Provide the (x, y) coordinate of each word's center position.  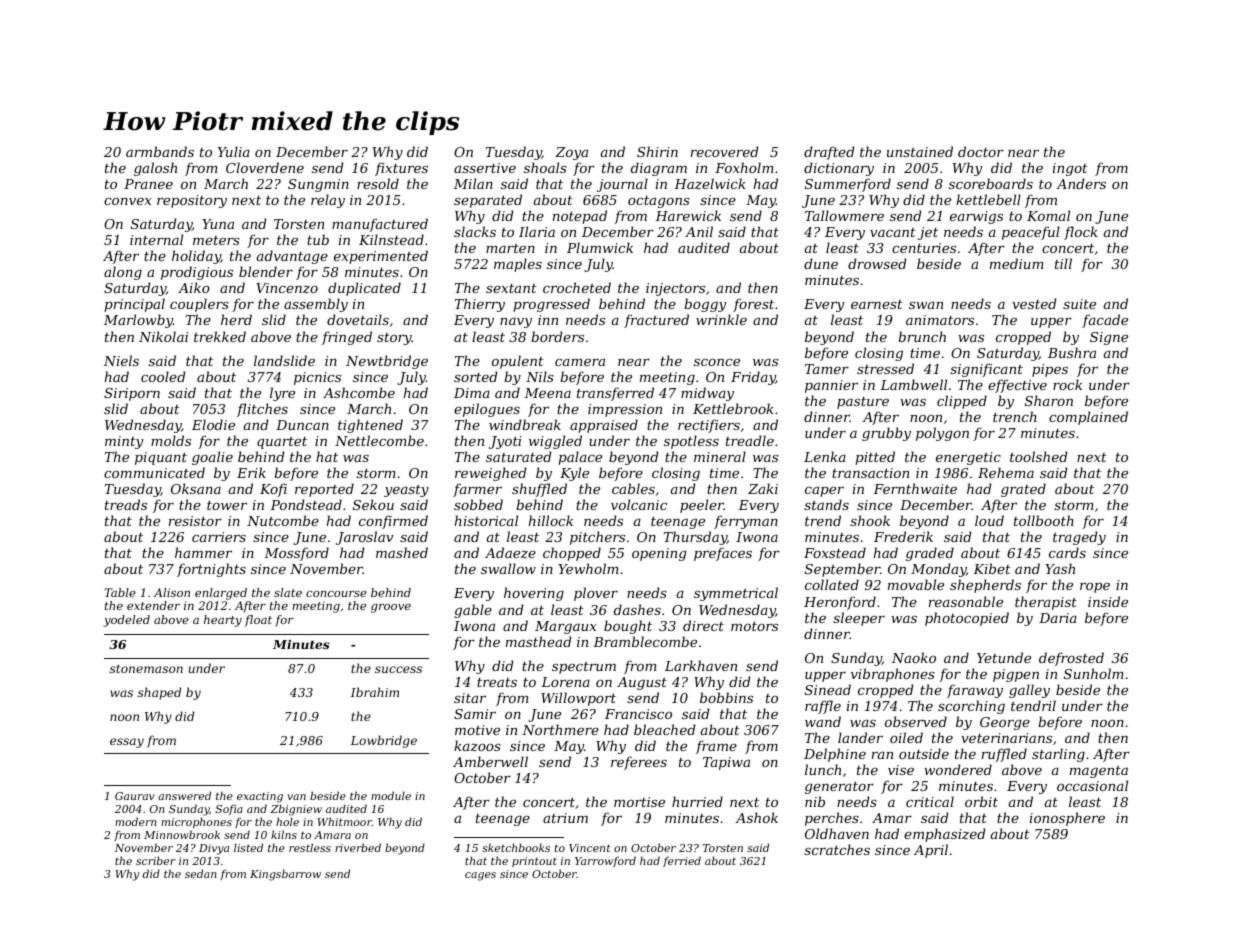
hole (287, 821)
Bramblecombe (645, 641)
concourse (336, 594)
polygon (942, 434)
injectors (675, 289)
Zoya (571, 153)
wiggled (555, 442)
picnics (317, 378)
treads (126, 504)
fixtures (401, 169)
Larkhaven (701, 665)
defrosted (1071, 659)
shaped (159, 693)
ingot (1070, 169)
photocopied (967, 619)
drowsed (877, 263)
